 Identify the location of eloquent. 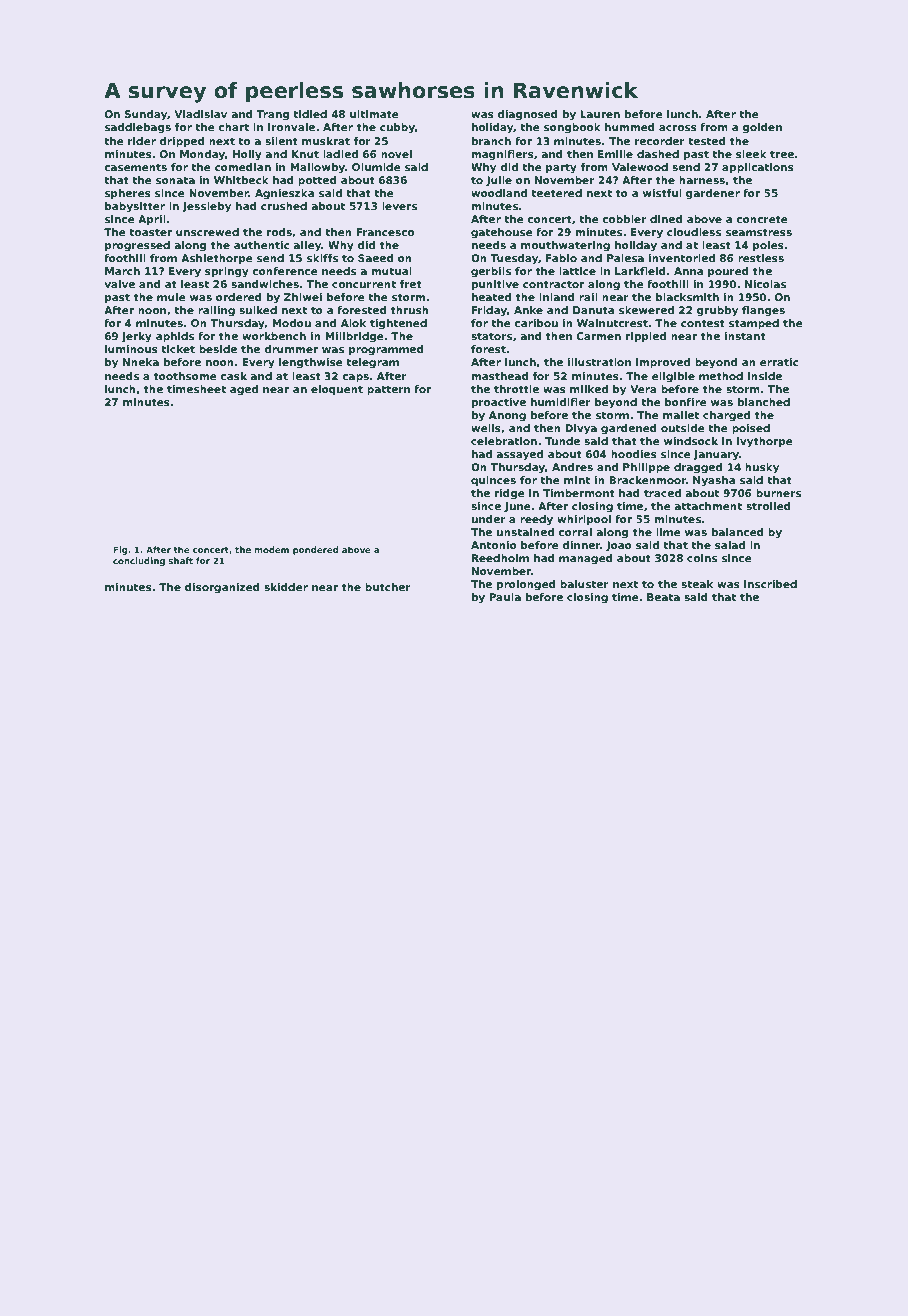
(337, 390).
